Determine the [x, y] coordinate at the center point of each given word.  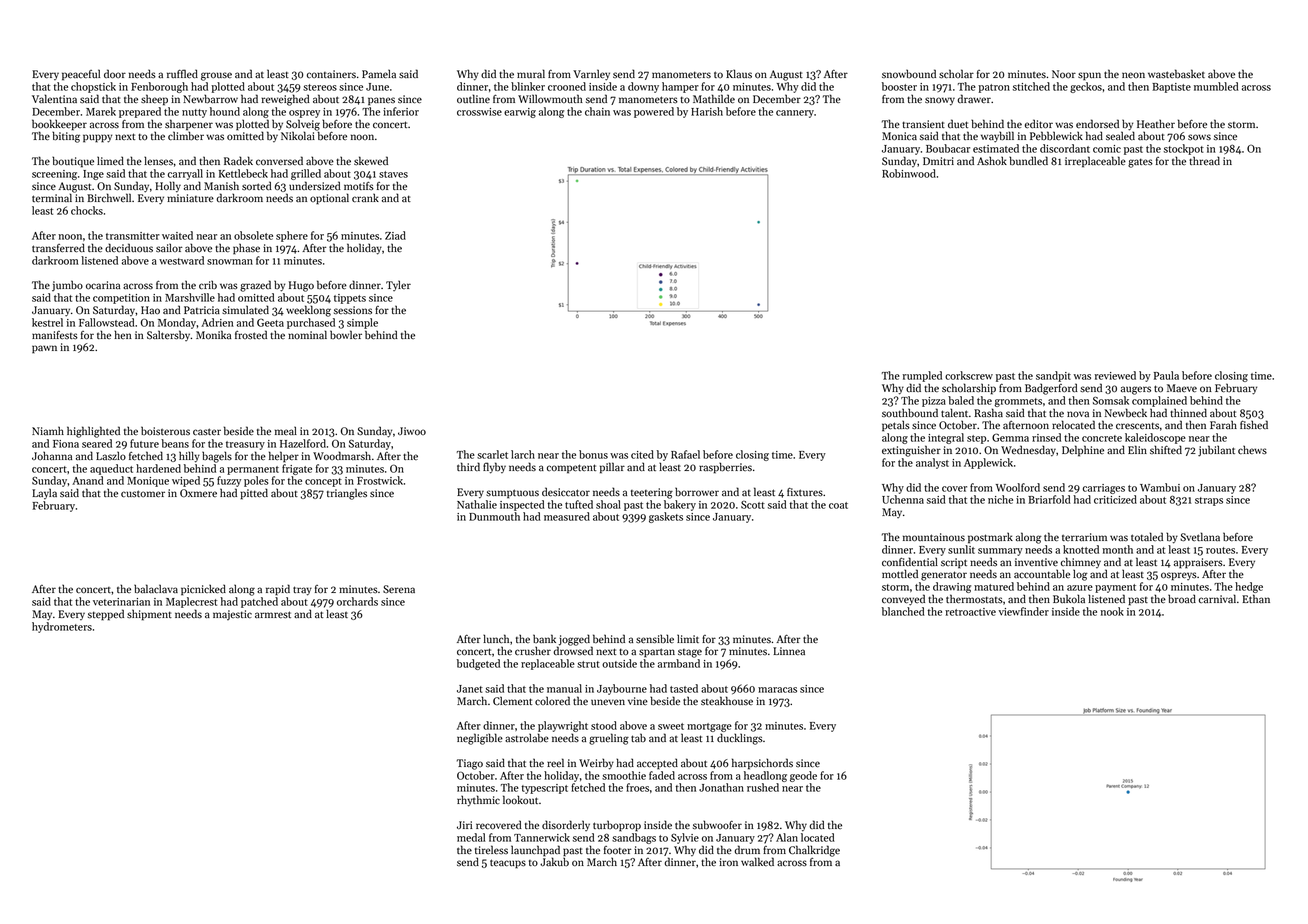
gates [1140, 163]
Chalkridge [814, 851]
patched [259, 602]
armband [679, 663]
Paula [1166, 375]
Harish [707, 111]
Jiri [464, 825]
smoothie [624, 775]
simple [362, 323]
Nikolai [298, 136]
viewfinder [1024, 611]
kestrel [47, 322]
